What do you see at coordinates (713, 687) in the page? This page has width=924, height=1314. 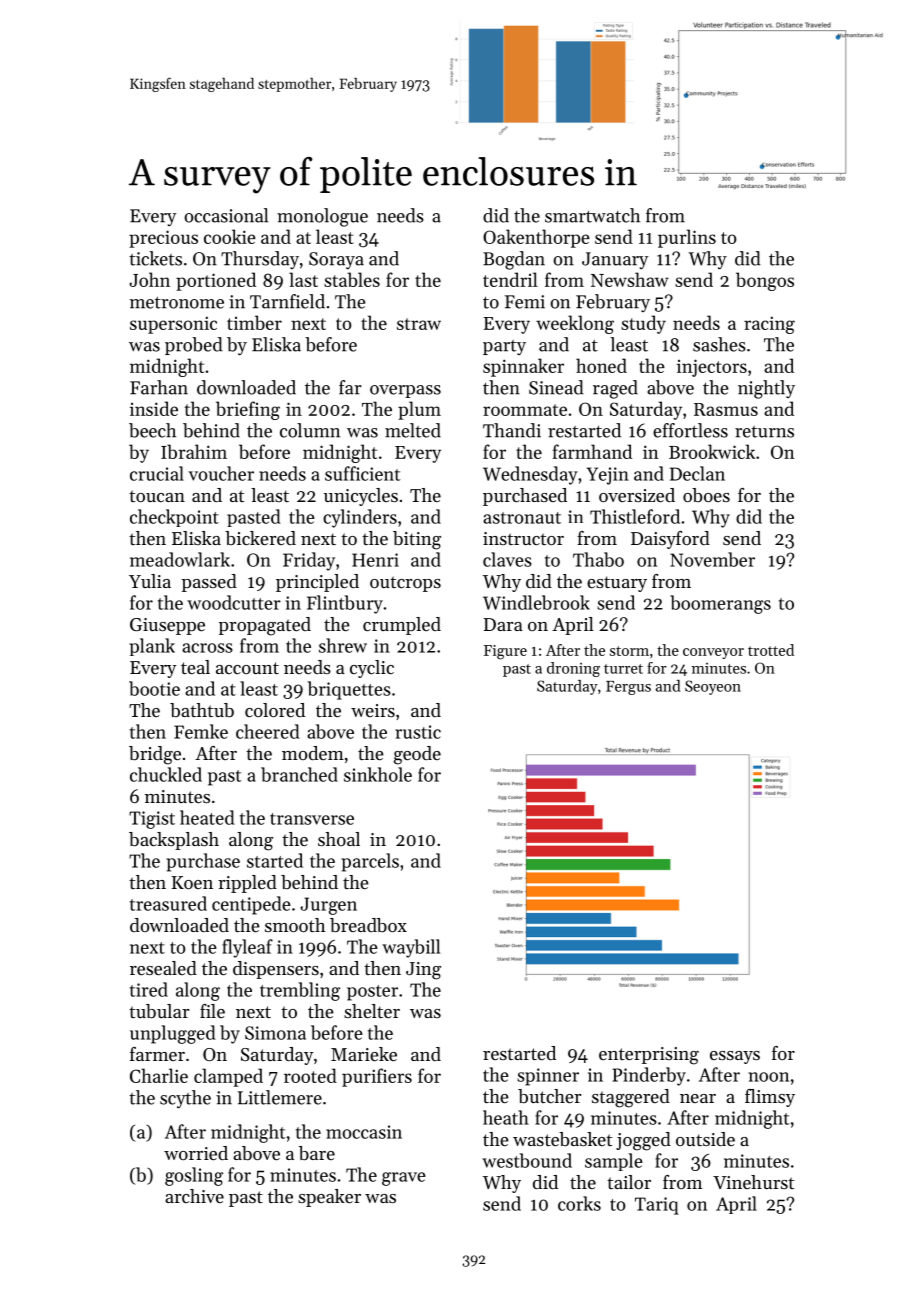 I see `Seoyeon` at bounding box center [713, 687].
